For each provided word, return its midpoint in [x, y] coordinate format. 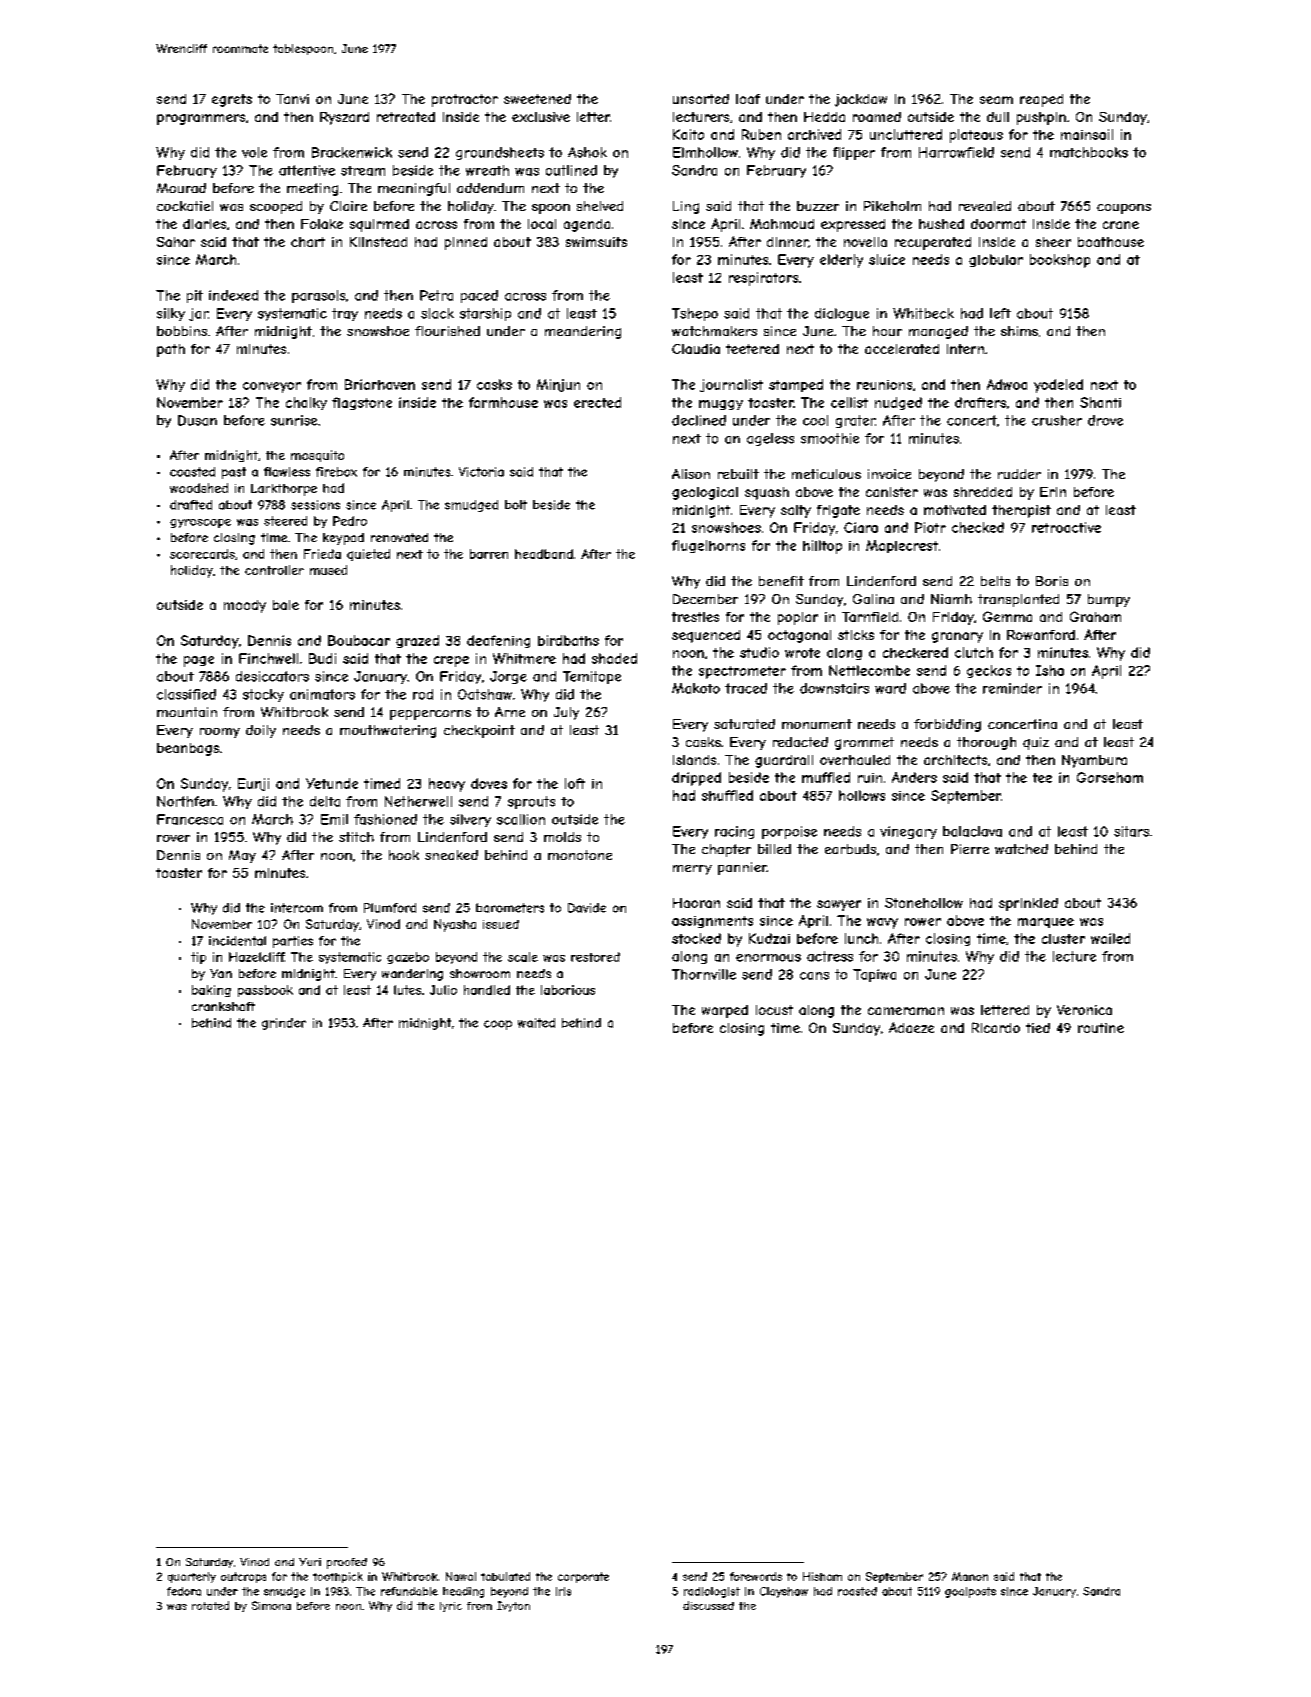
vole [254, 152]
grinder [284, 1024]
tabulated [505, 1576]
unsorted [701, 99]
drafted [191, 505]
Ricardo [996, 1027]
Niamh [951, 599]
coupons [1124, 209]
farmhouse [503, 402]
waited [536, 1023]
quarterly [192, 1577]
